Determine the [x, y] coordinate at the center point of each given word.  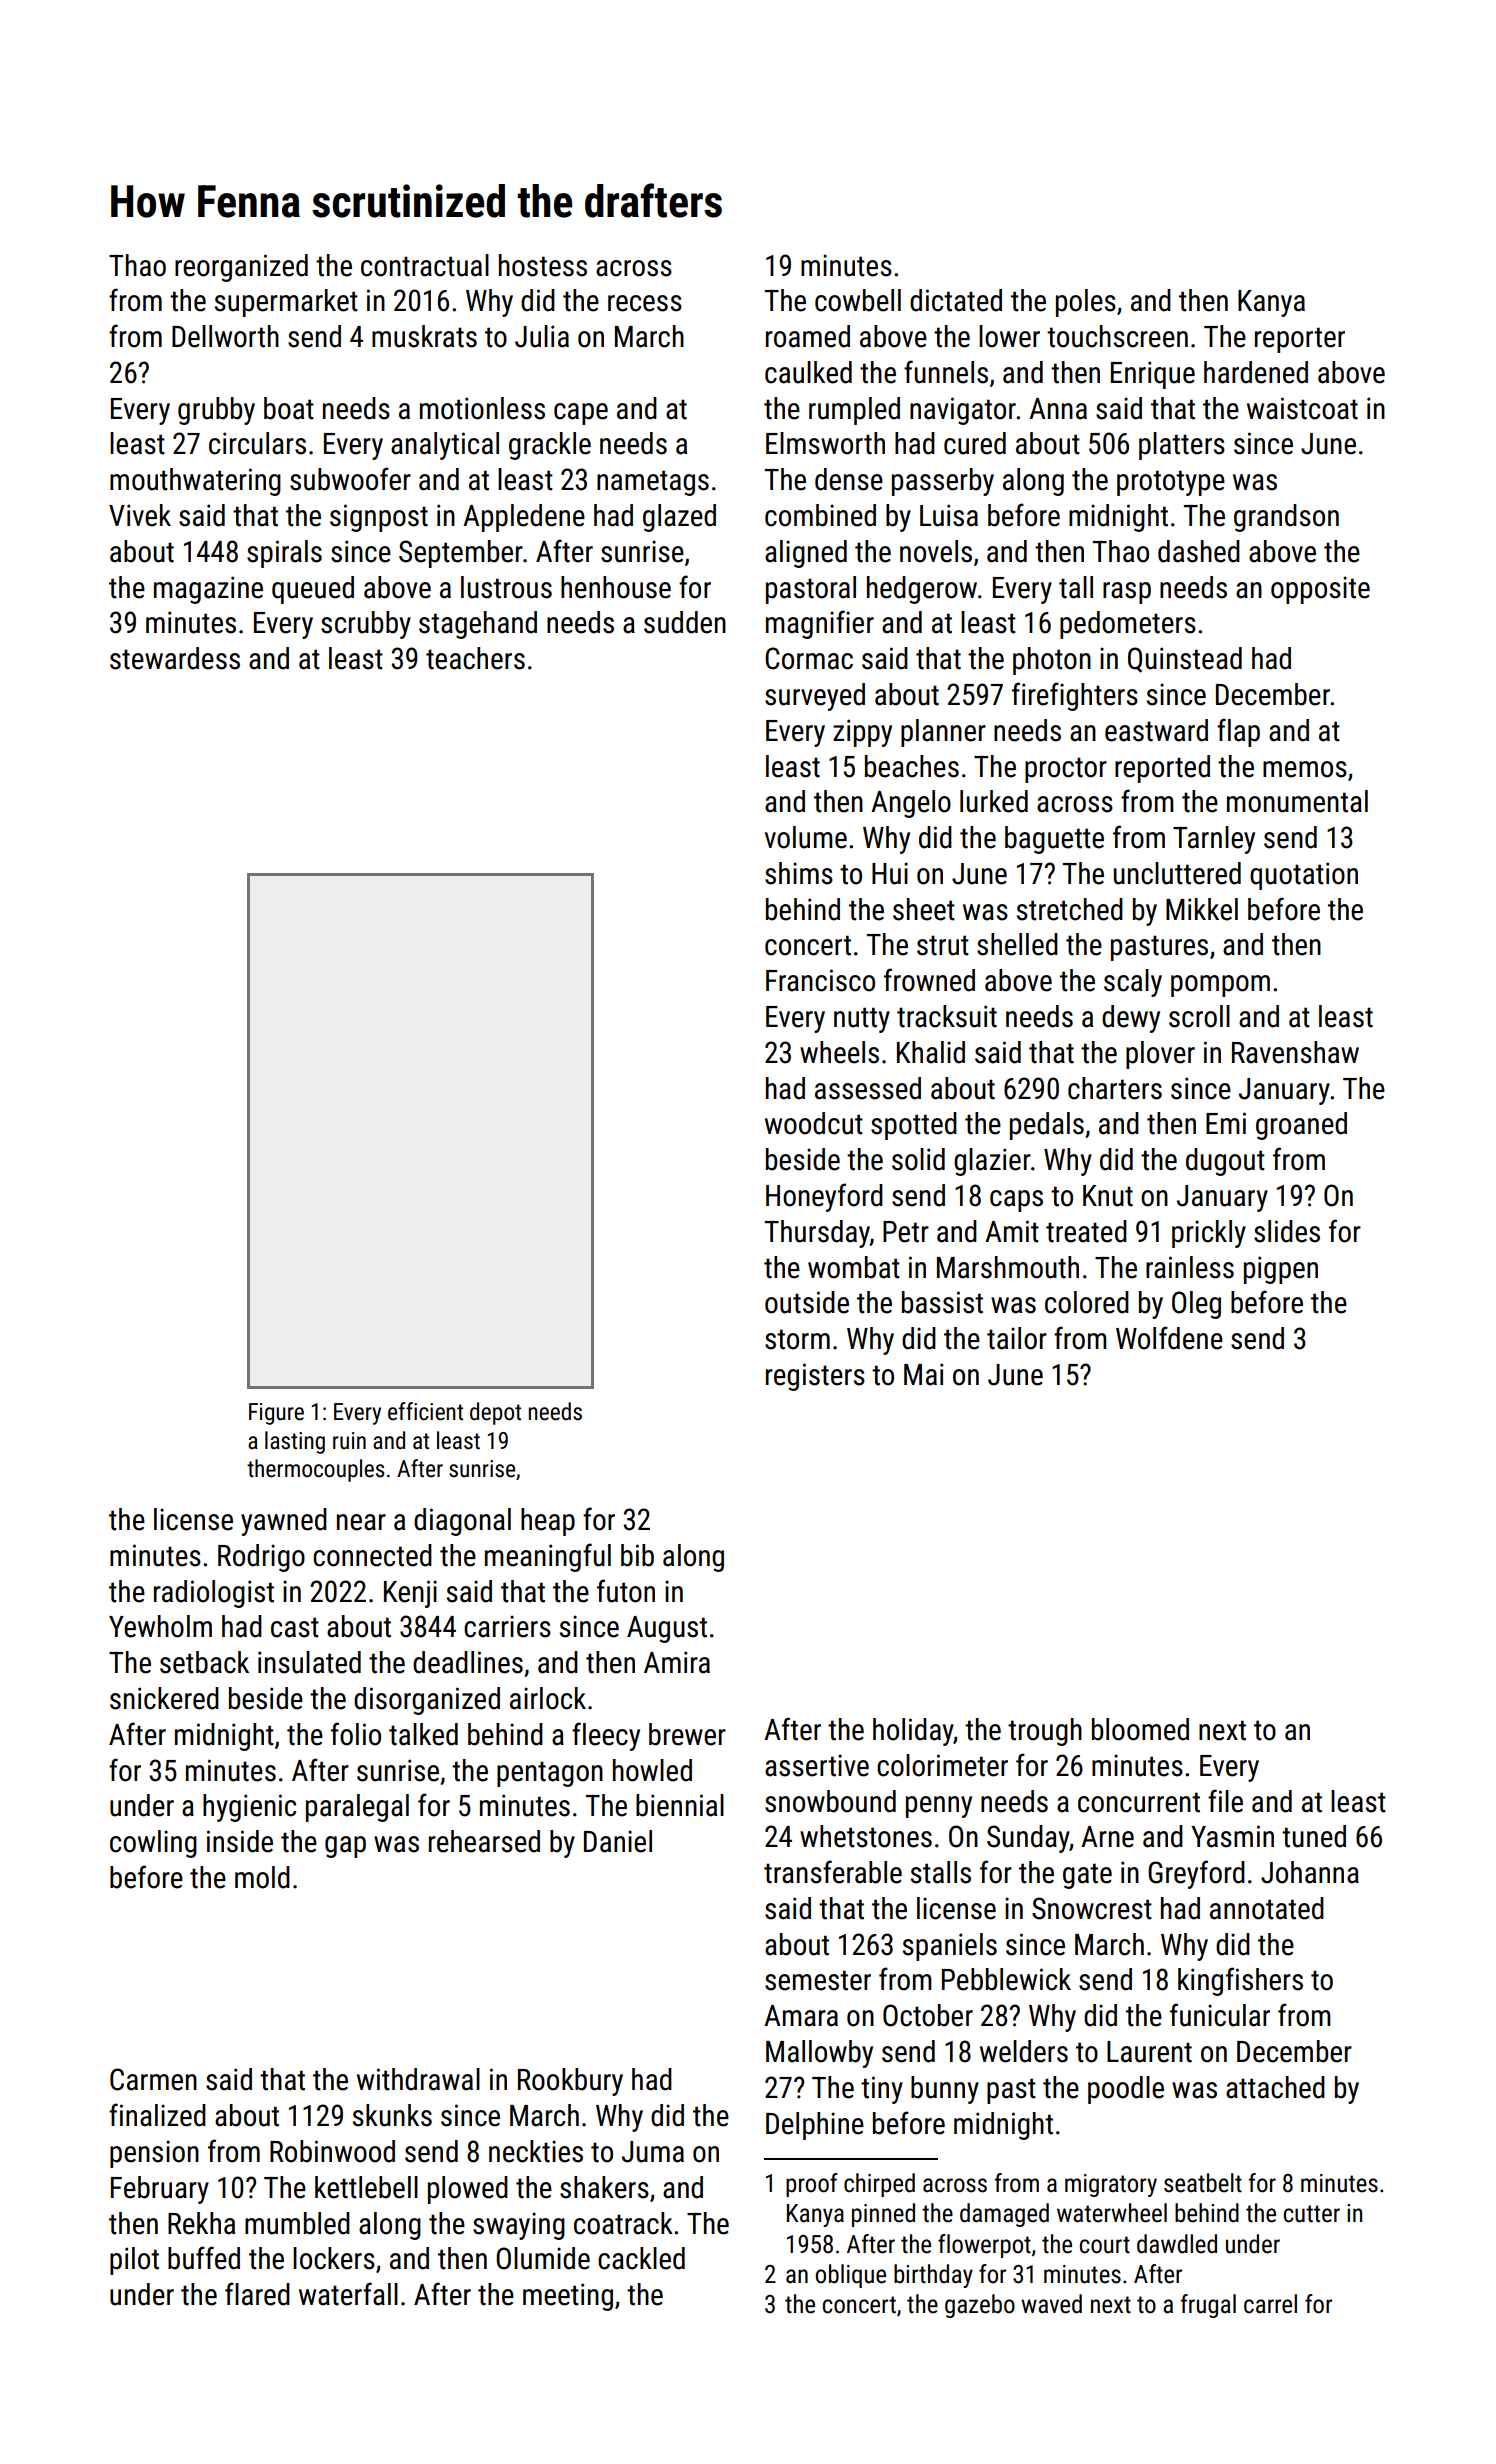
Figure [276, 1414]
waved [1051, 2304]
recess [645, 303]
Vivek [140, 515]
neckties [536, 2151]
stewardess [175, 658]
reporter [1300, 340]
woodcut [814, 1123]
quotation [1304, 876]
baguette [1054, 840]
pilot [134, 2261]
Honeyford [824, 1197]
